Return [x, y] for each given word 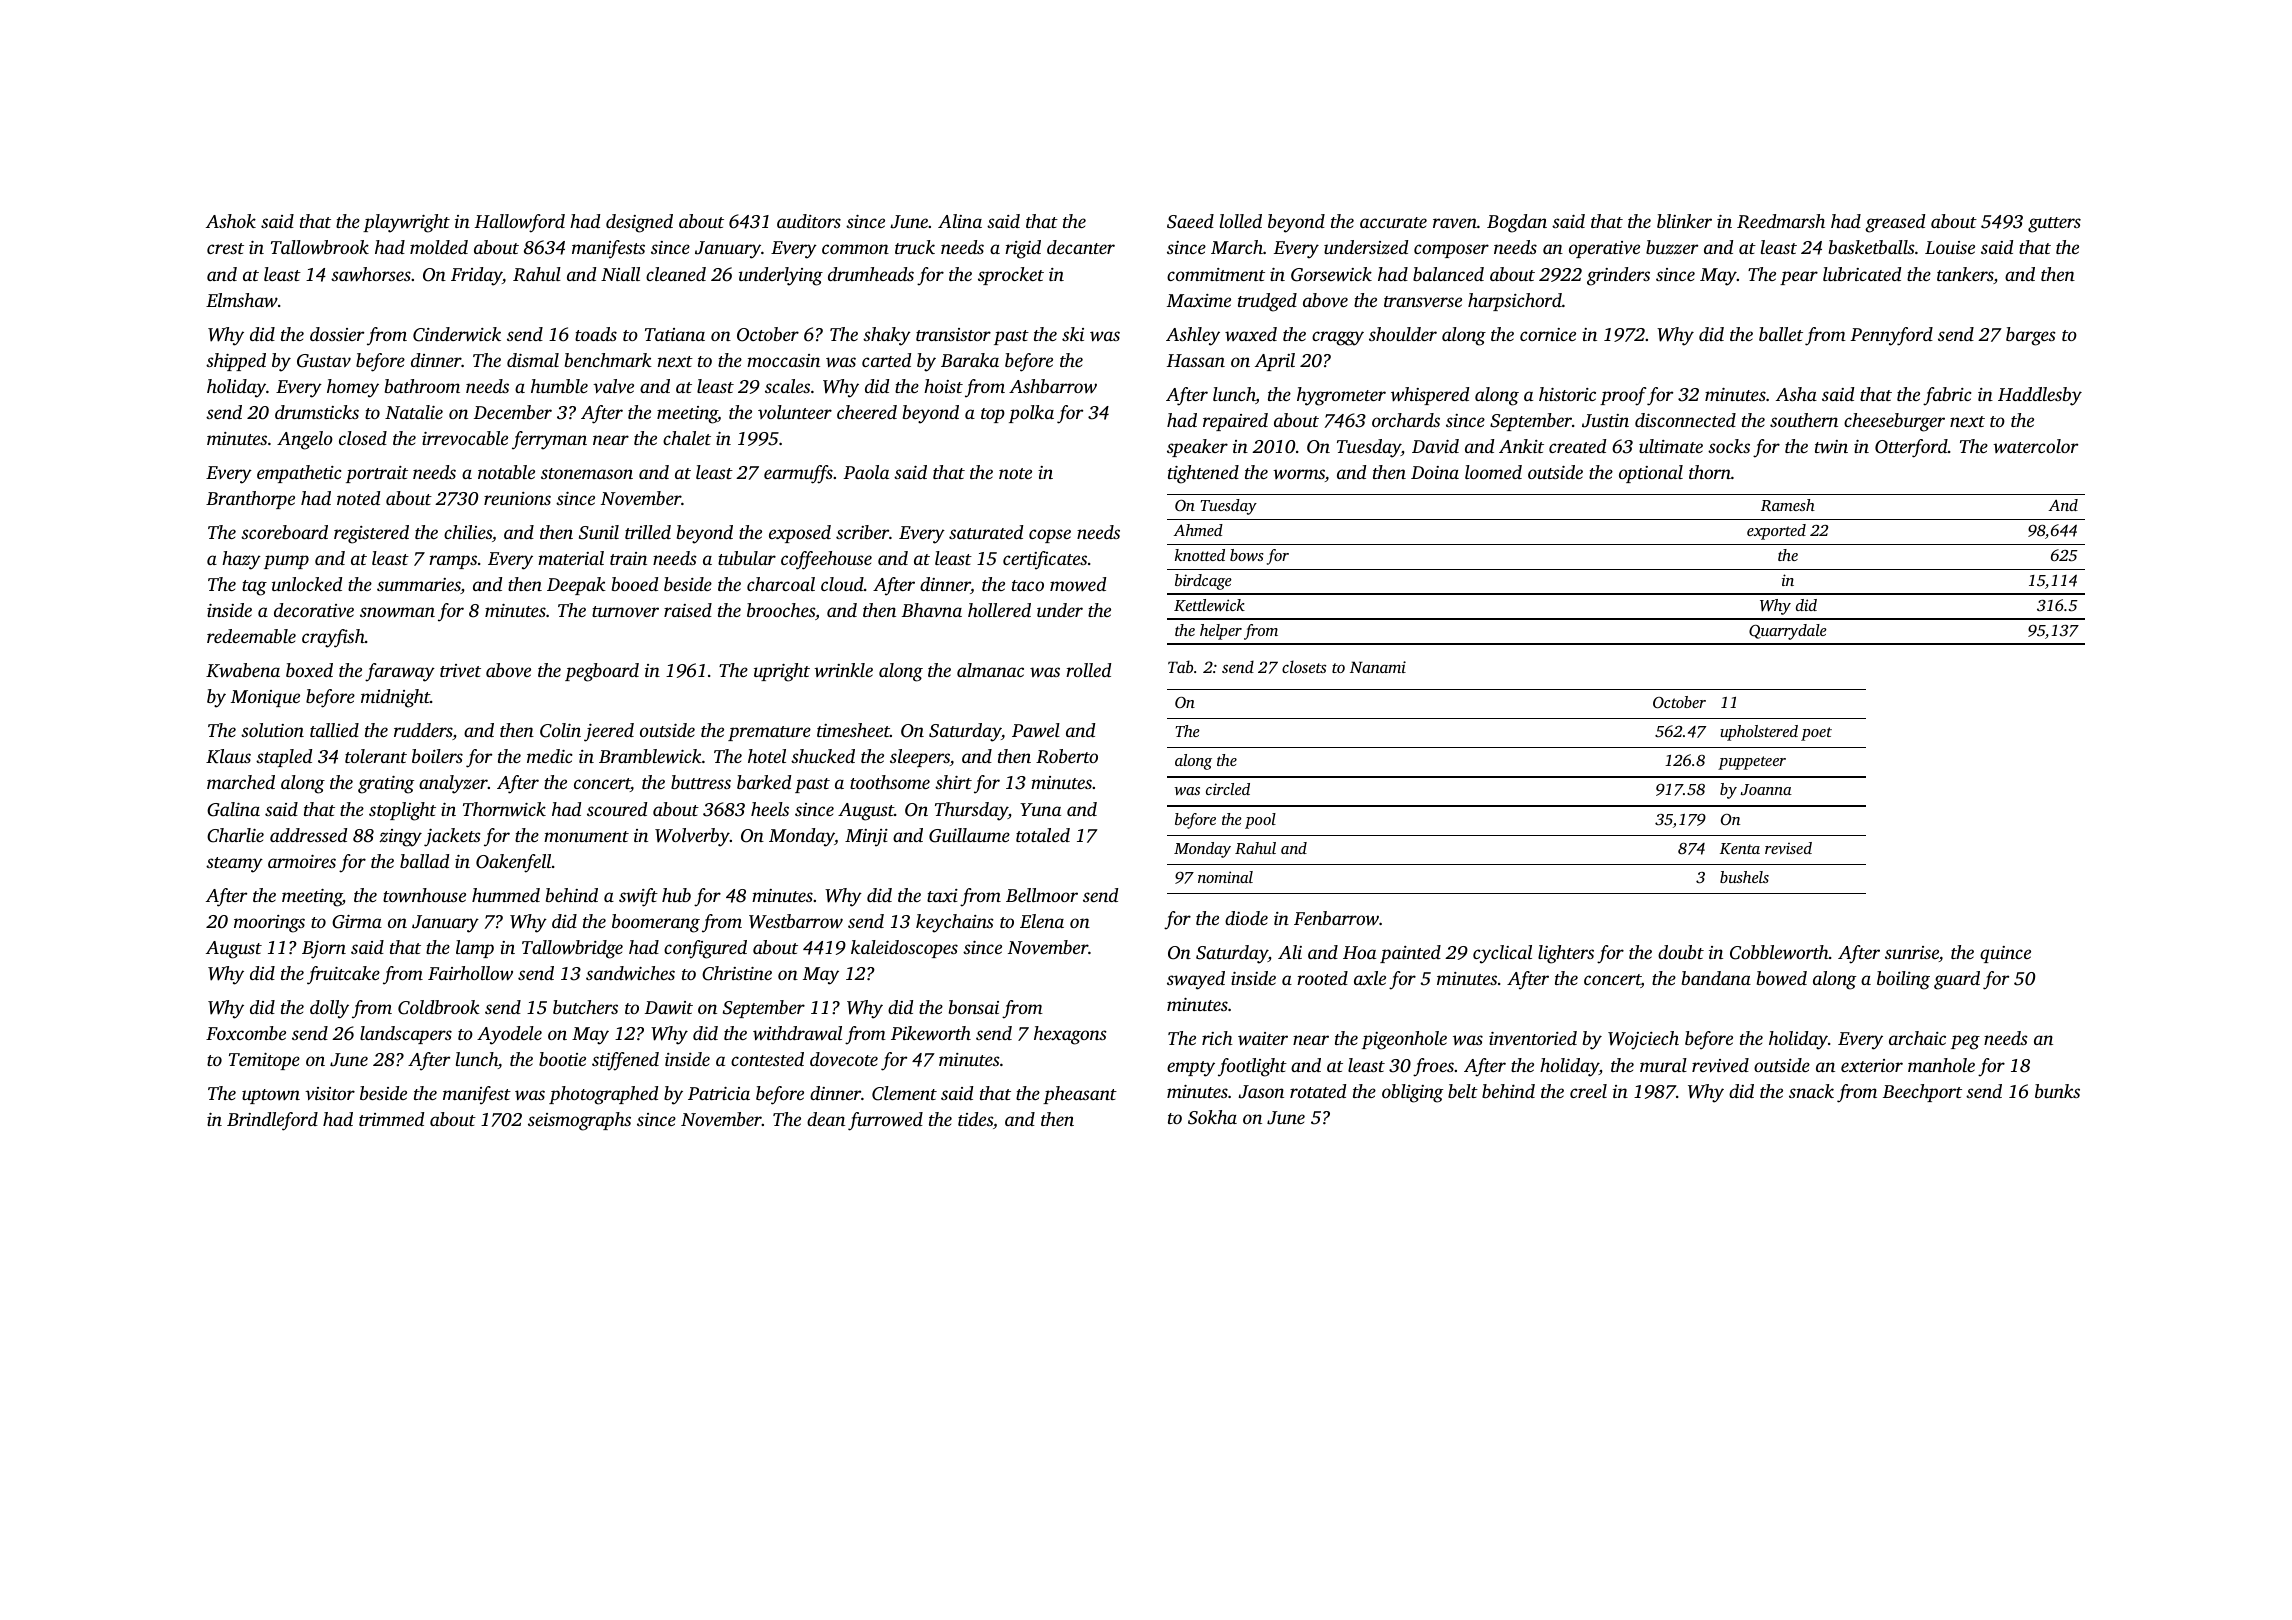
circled [1228, 789]
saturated [986, 532]
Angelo [305, 440]
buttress [701, 782]
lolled [1241, 221]
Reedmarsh [1781, 221]
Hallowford [520, 223]
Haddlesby [2040, 396]
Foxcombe [246, 1033]
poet [1816, 734]
